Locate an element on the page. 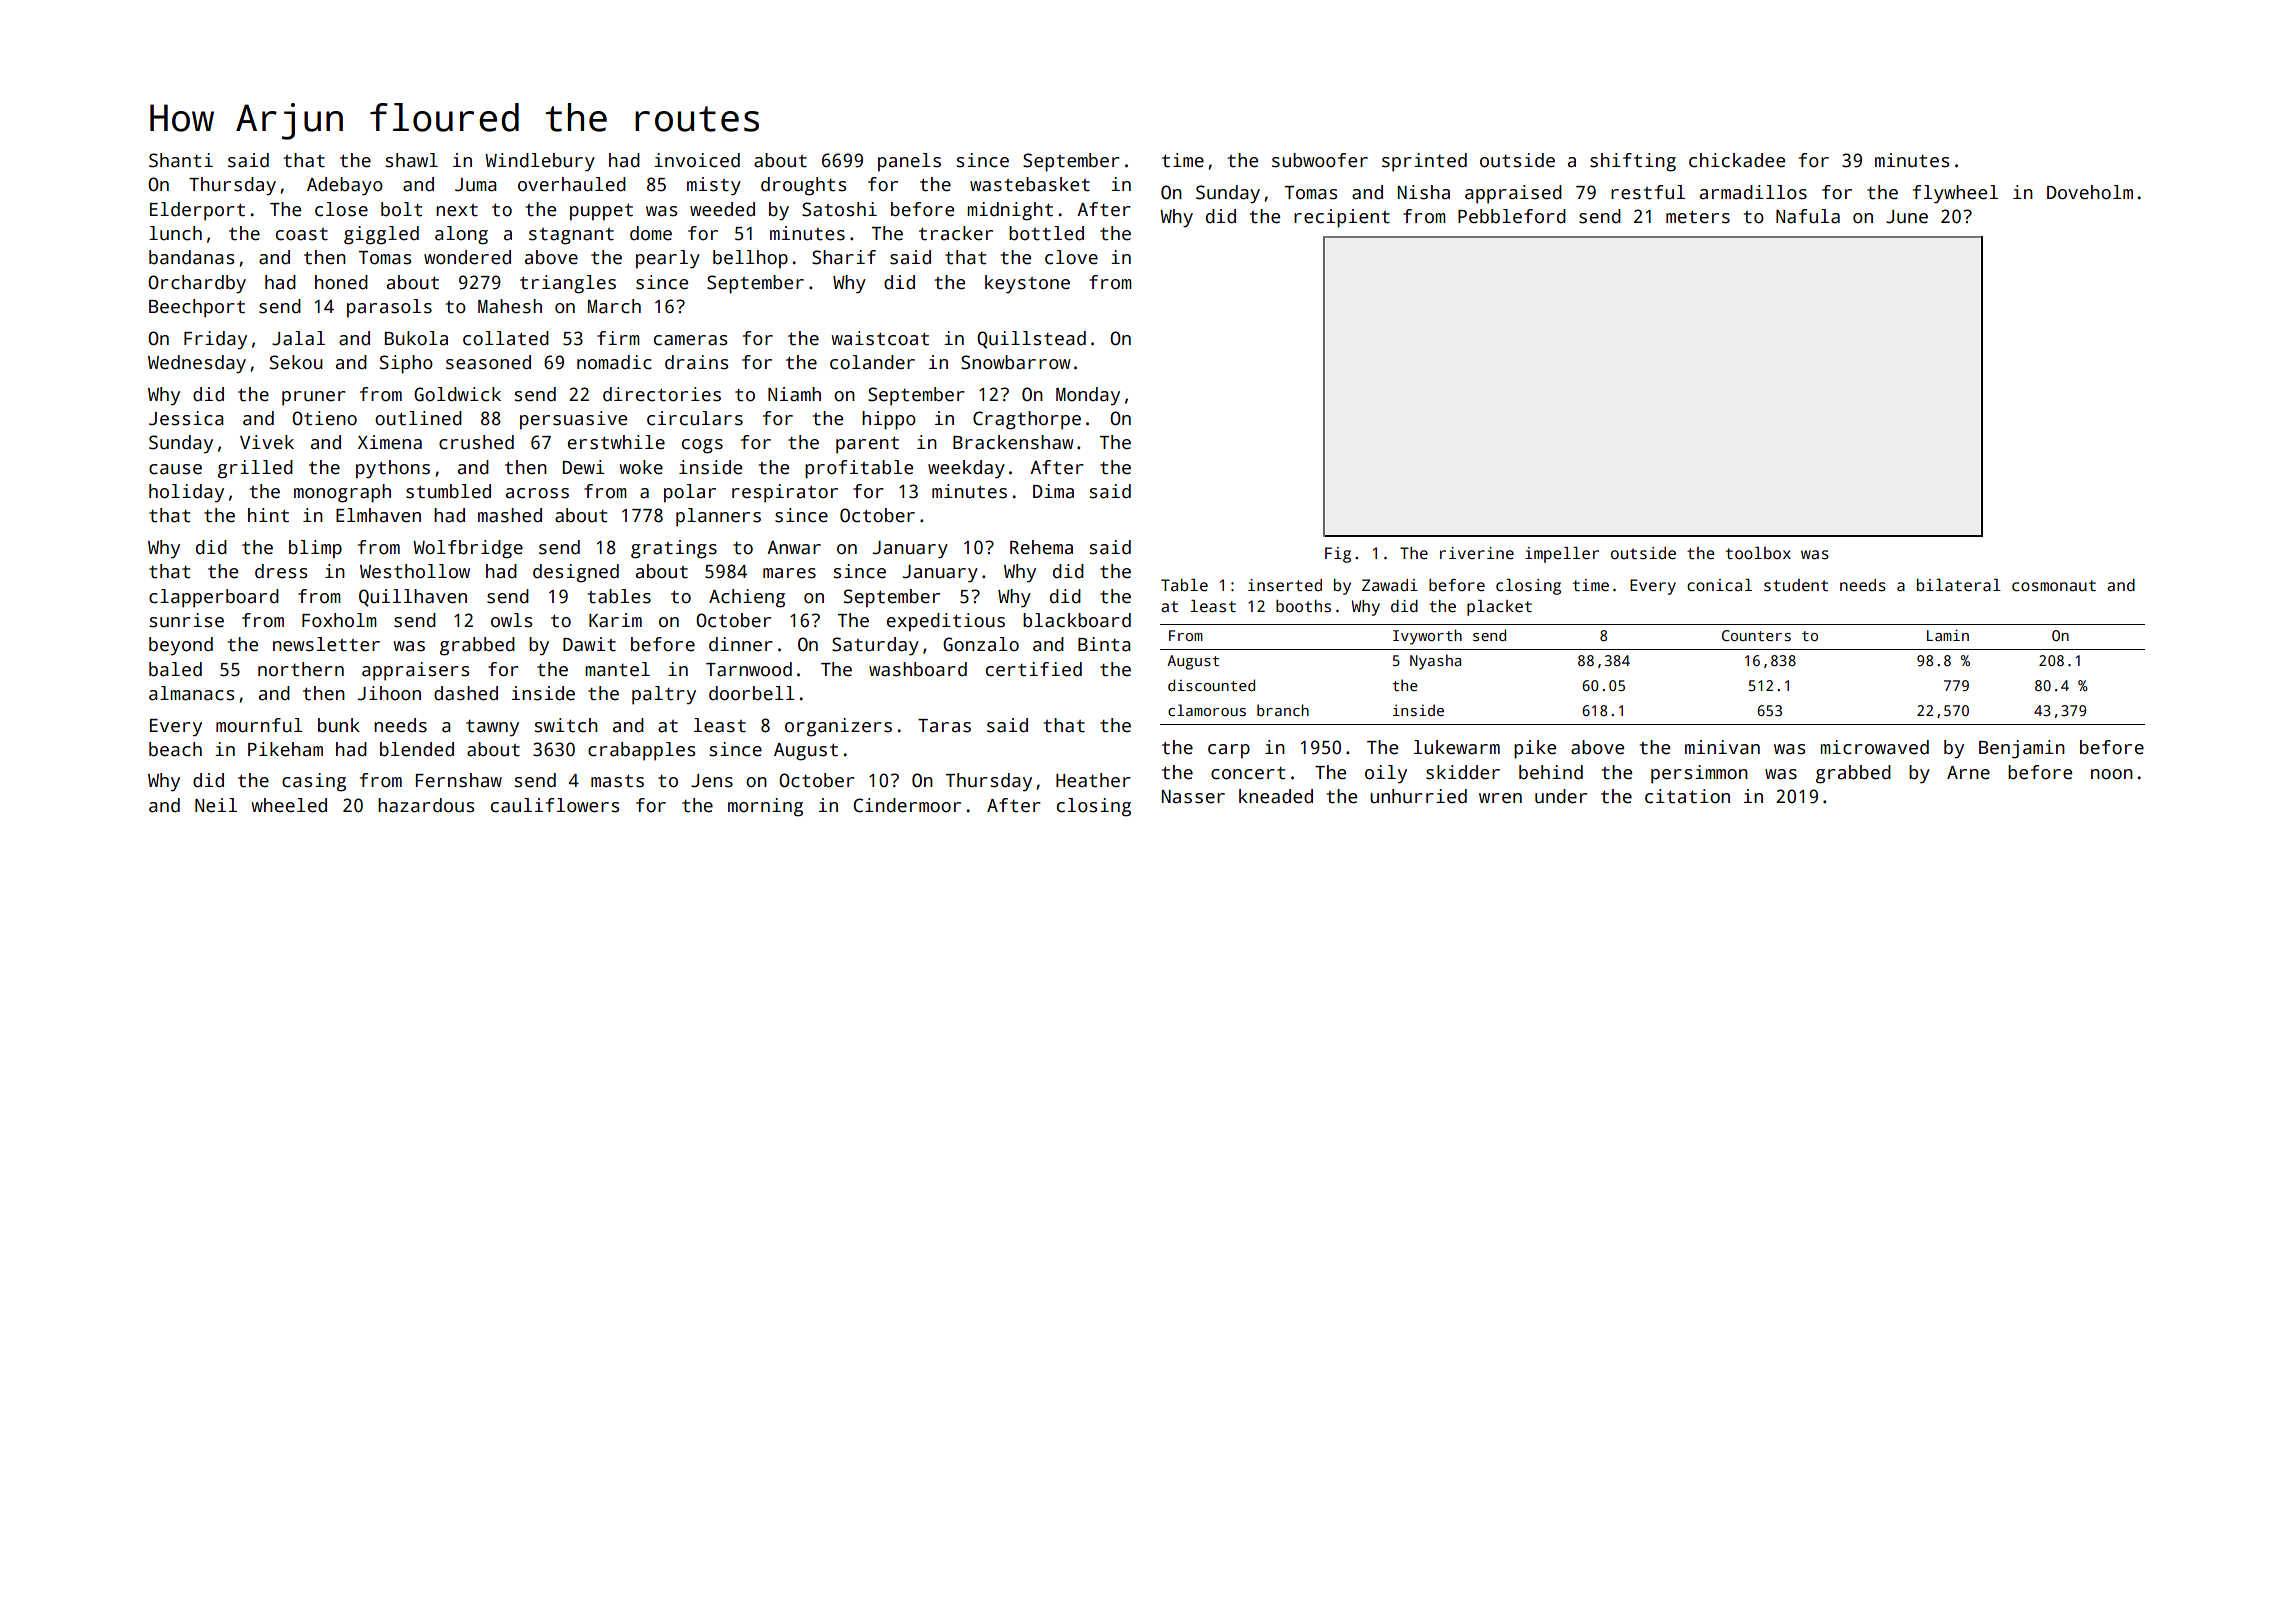 The image size is (2293, 1621). Lamin is located at coordinates (1948, 635).
